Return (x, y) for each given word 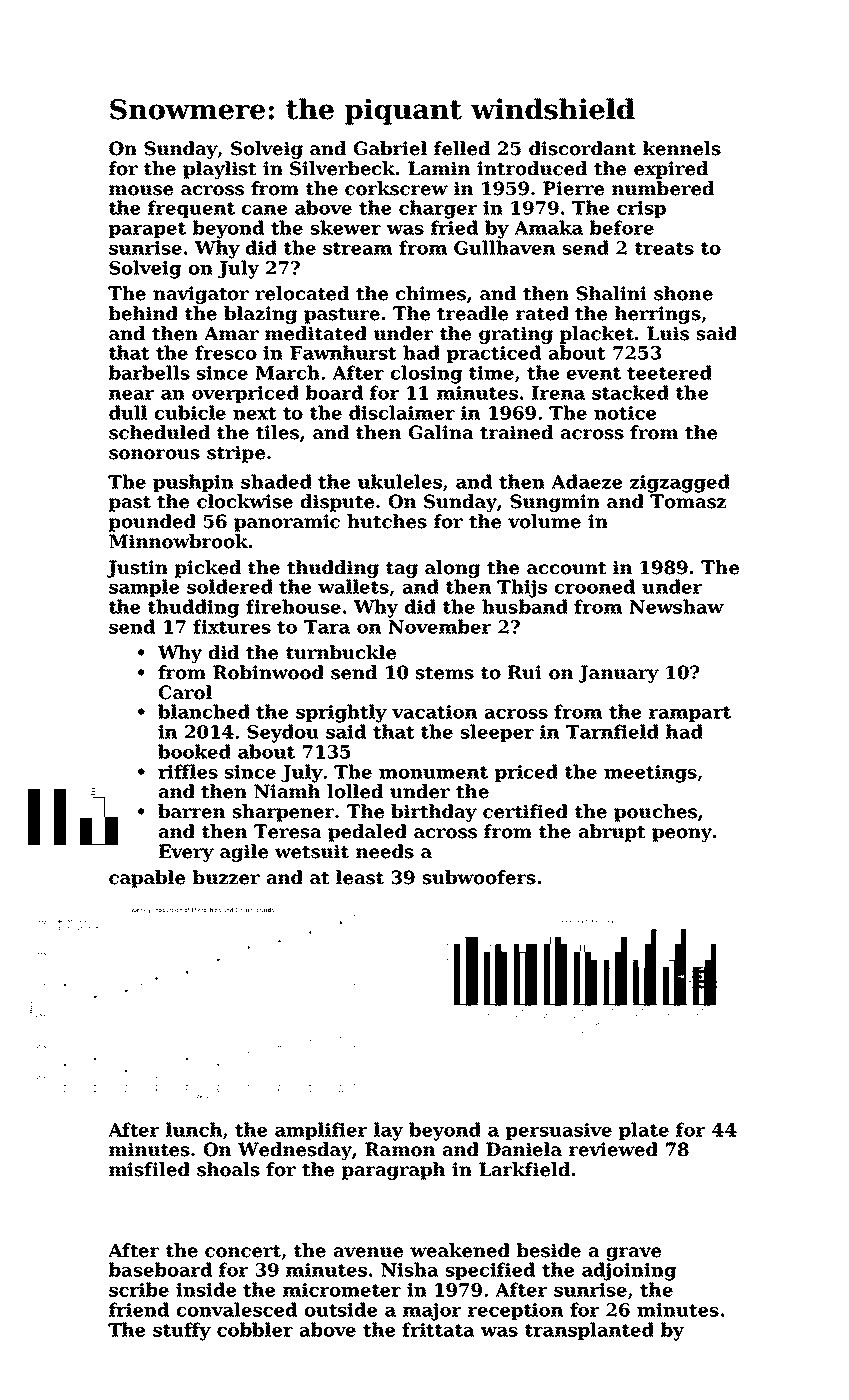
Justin (137, 569)
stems (445, 673)
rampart (690, 714)
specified (490, 1271)
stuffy (182, 1331)
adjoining (629, 1271)
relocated (302, 293)
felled (462, 148)
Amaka (548, 227)
